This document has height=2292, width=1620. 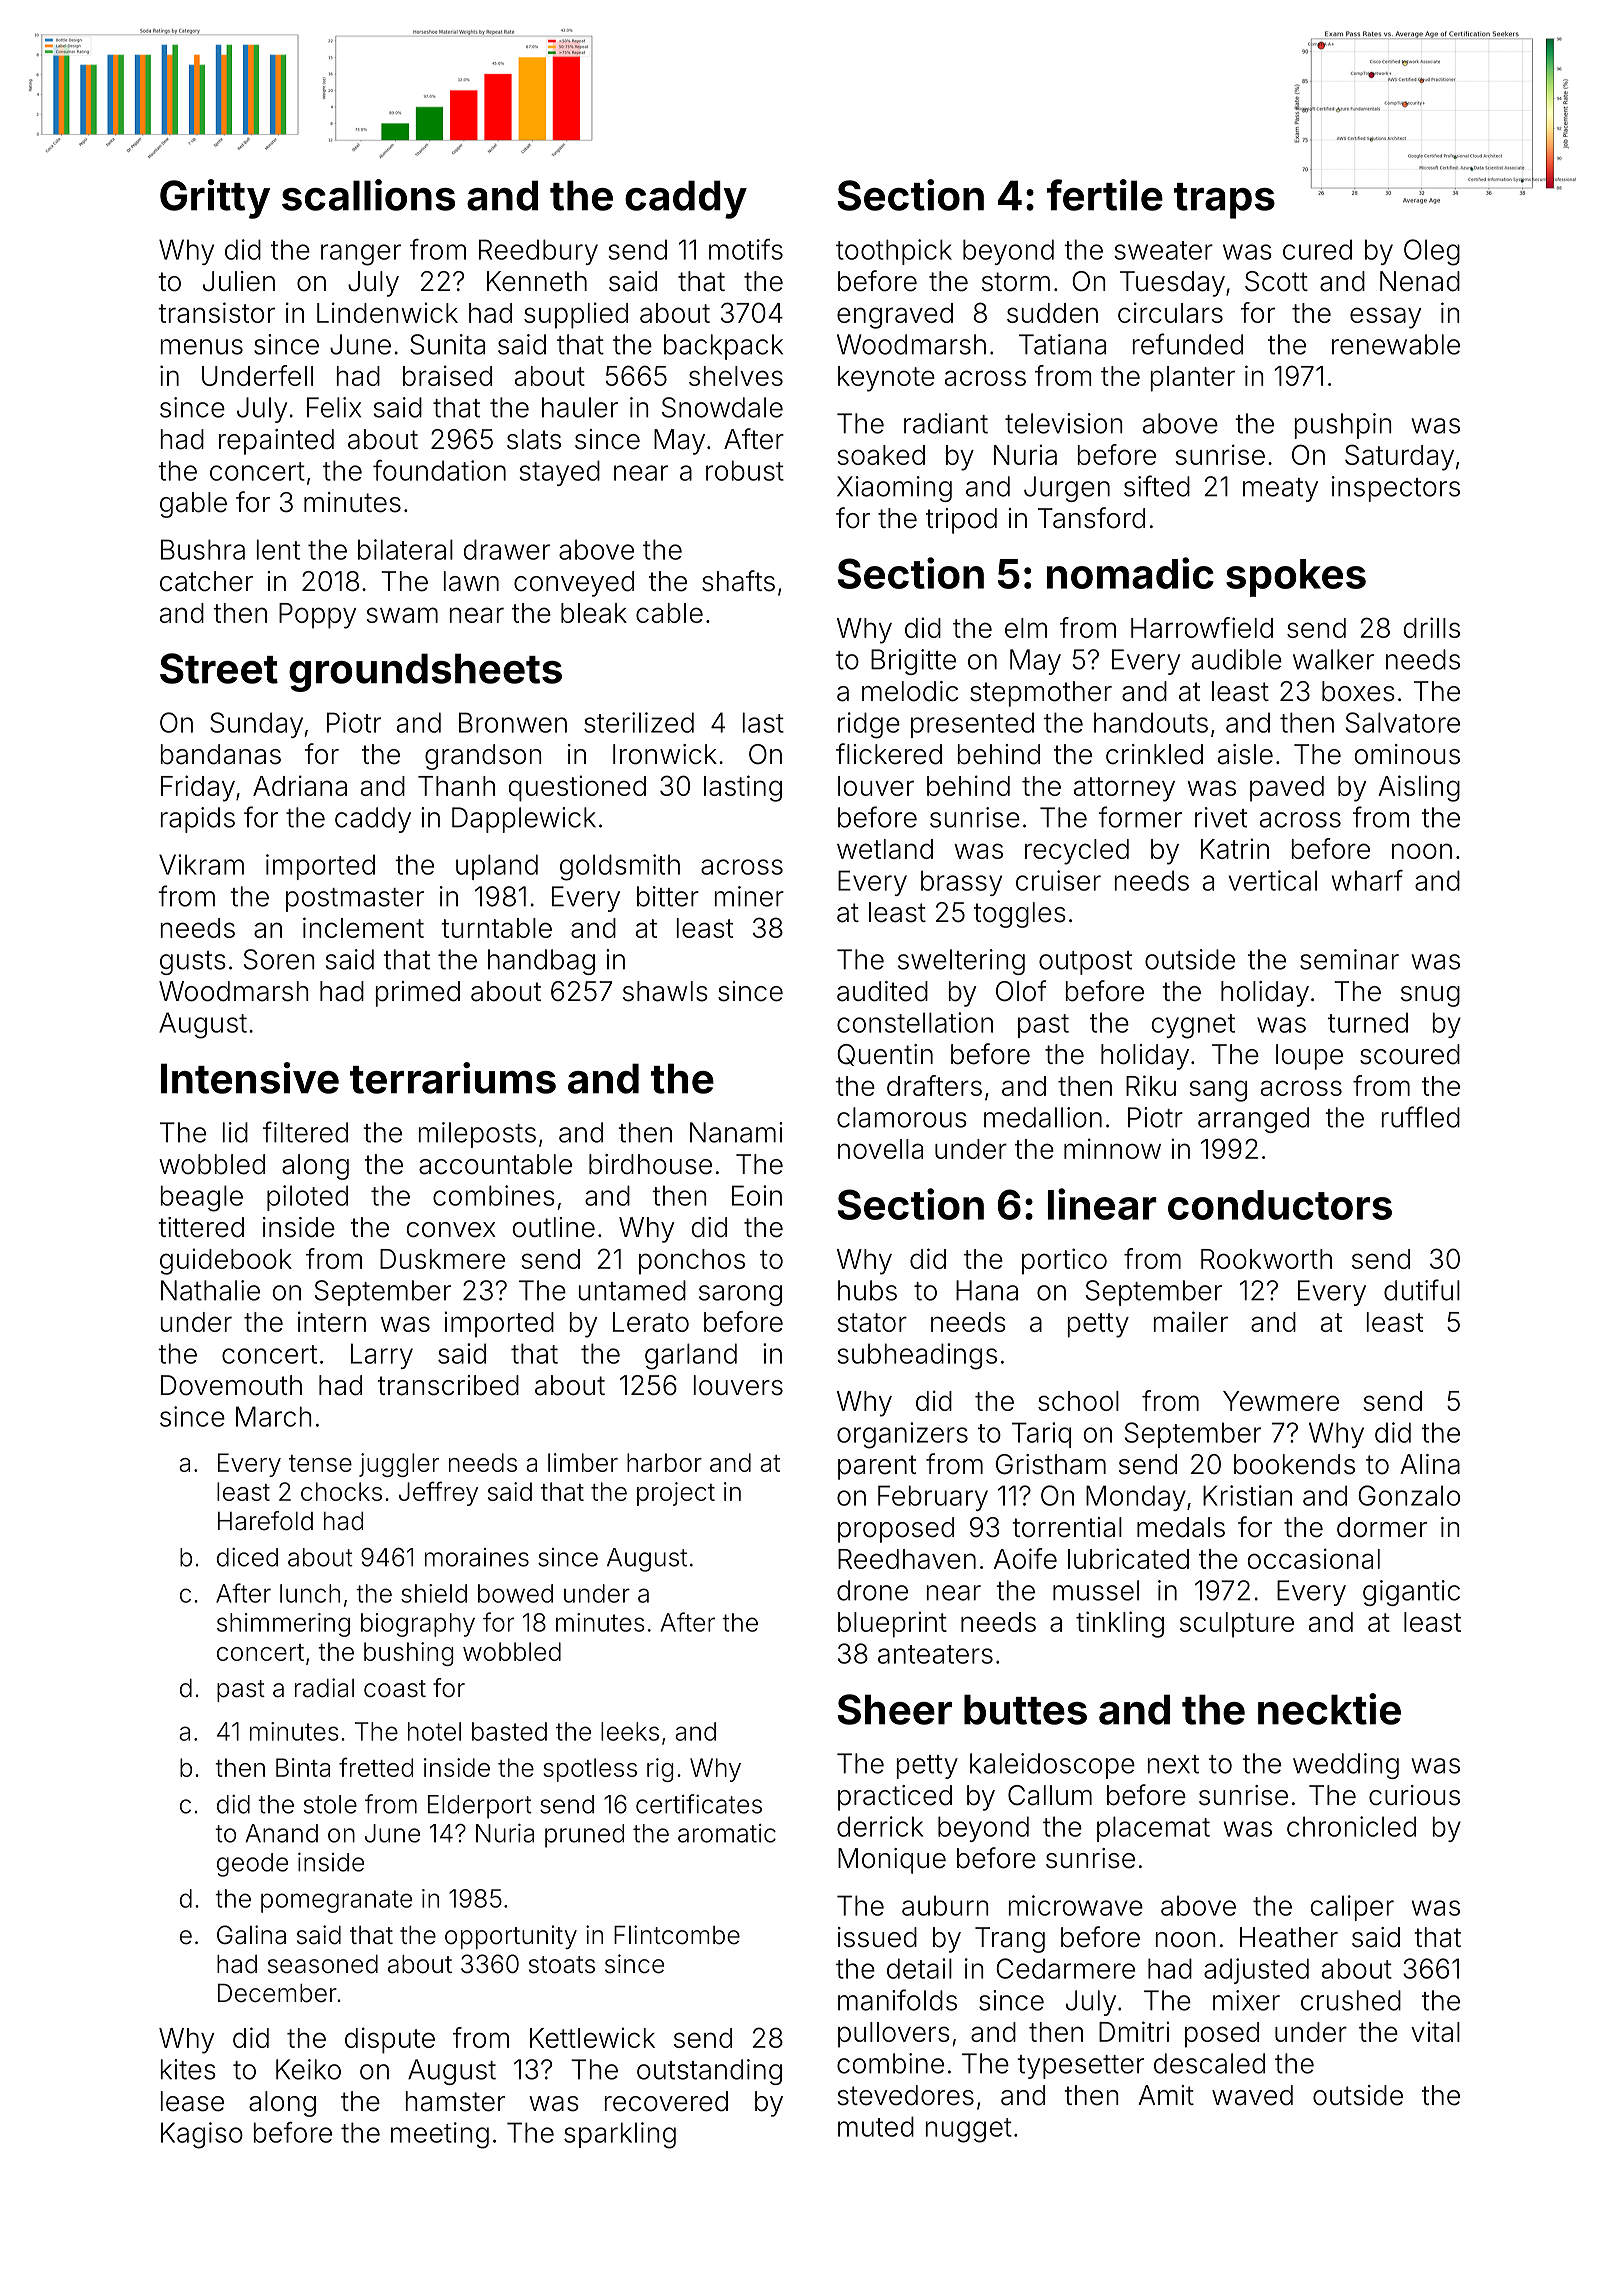 I want to click on meeting, so click(x=440, y=2135).
